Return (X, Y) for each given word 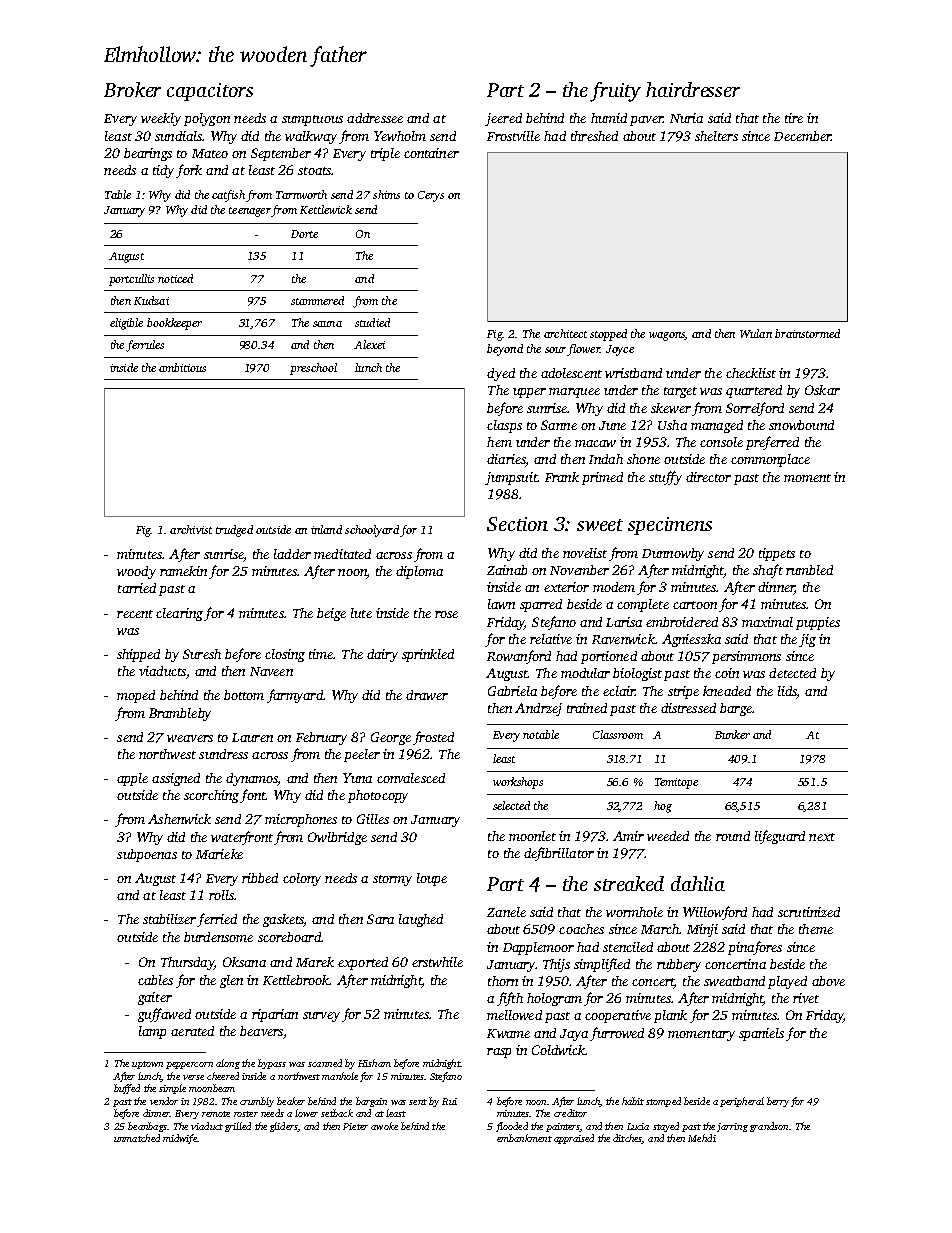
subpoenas (147, 855)
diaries (506, 459)
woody (136, 572)
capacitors (210, 92)
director (708, 477)
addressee (375, 118)
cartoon (695, 605)
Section (517, 524)
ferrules (145, 346)
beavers (261, 1031)
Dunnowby (673, 554)
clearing (179, 614)
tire (794, 118)
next (822, 837)
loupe (432, 879)
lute (361, 613)
